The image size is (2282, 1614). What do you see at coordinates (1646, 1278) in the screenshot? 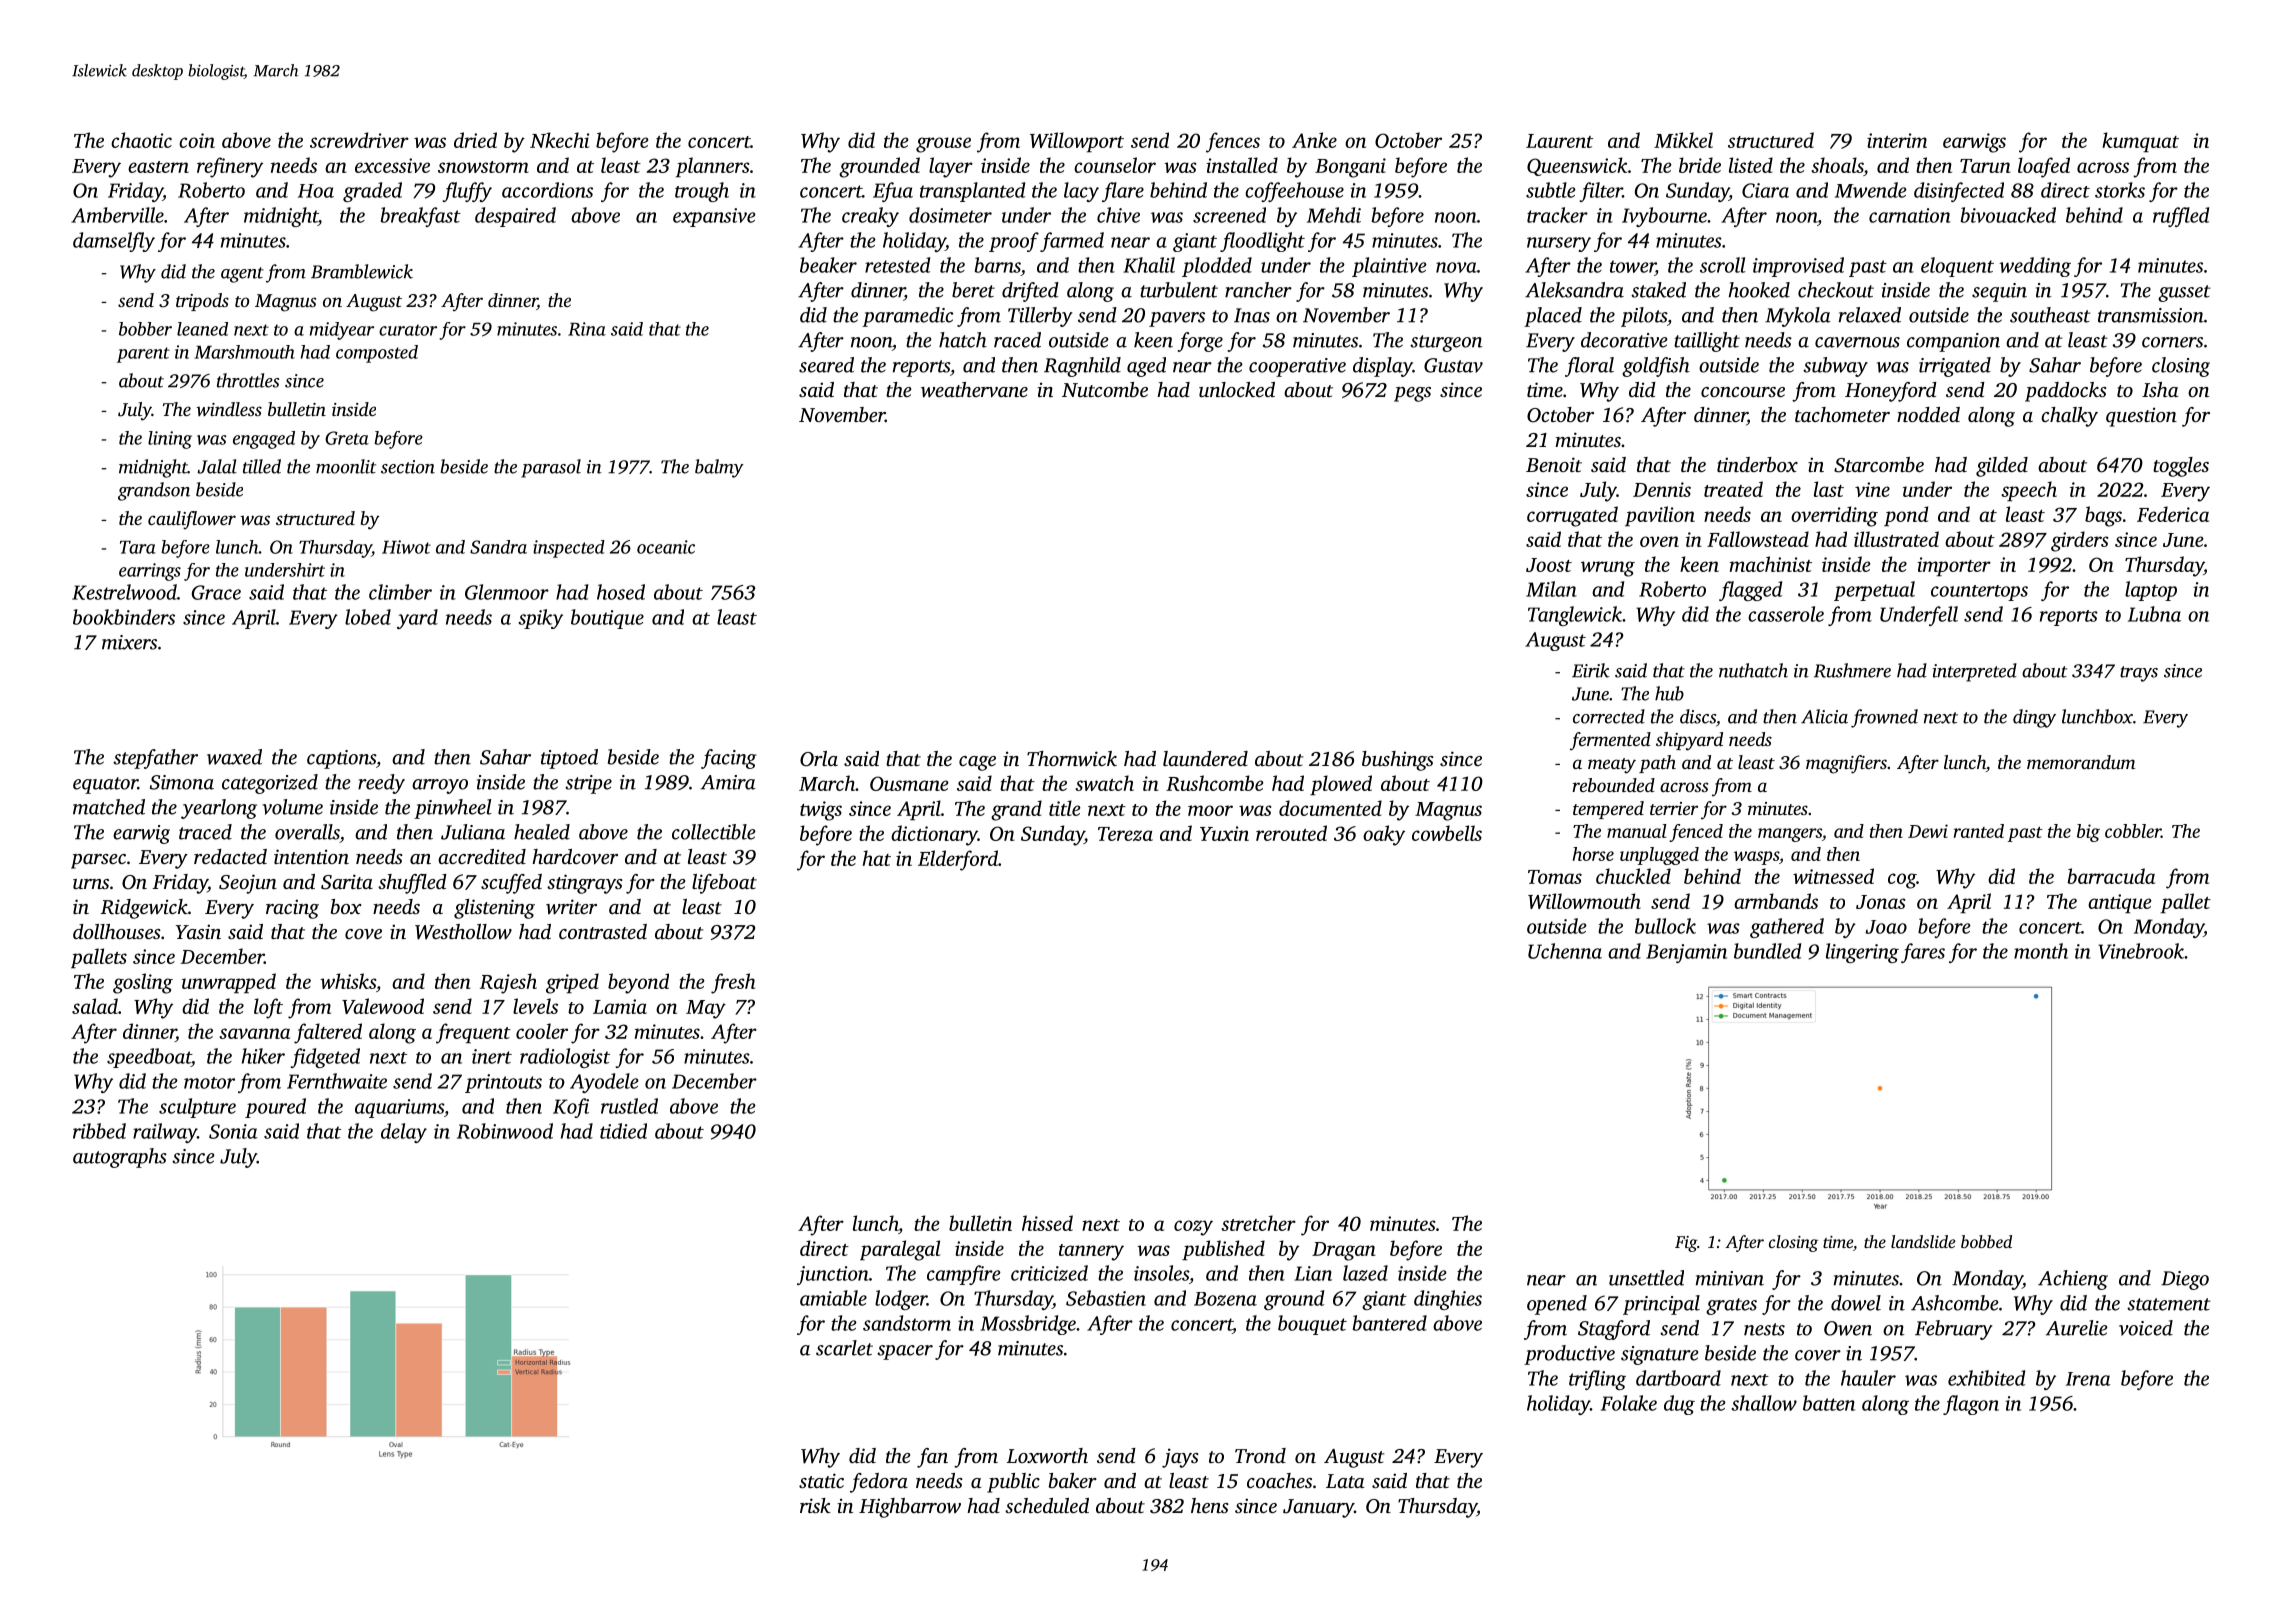
I see `unsettled` at bounding box center [1646, 1278].
